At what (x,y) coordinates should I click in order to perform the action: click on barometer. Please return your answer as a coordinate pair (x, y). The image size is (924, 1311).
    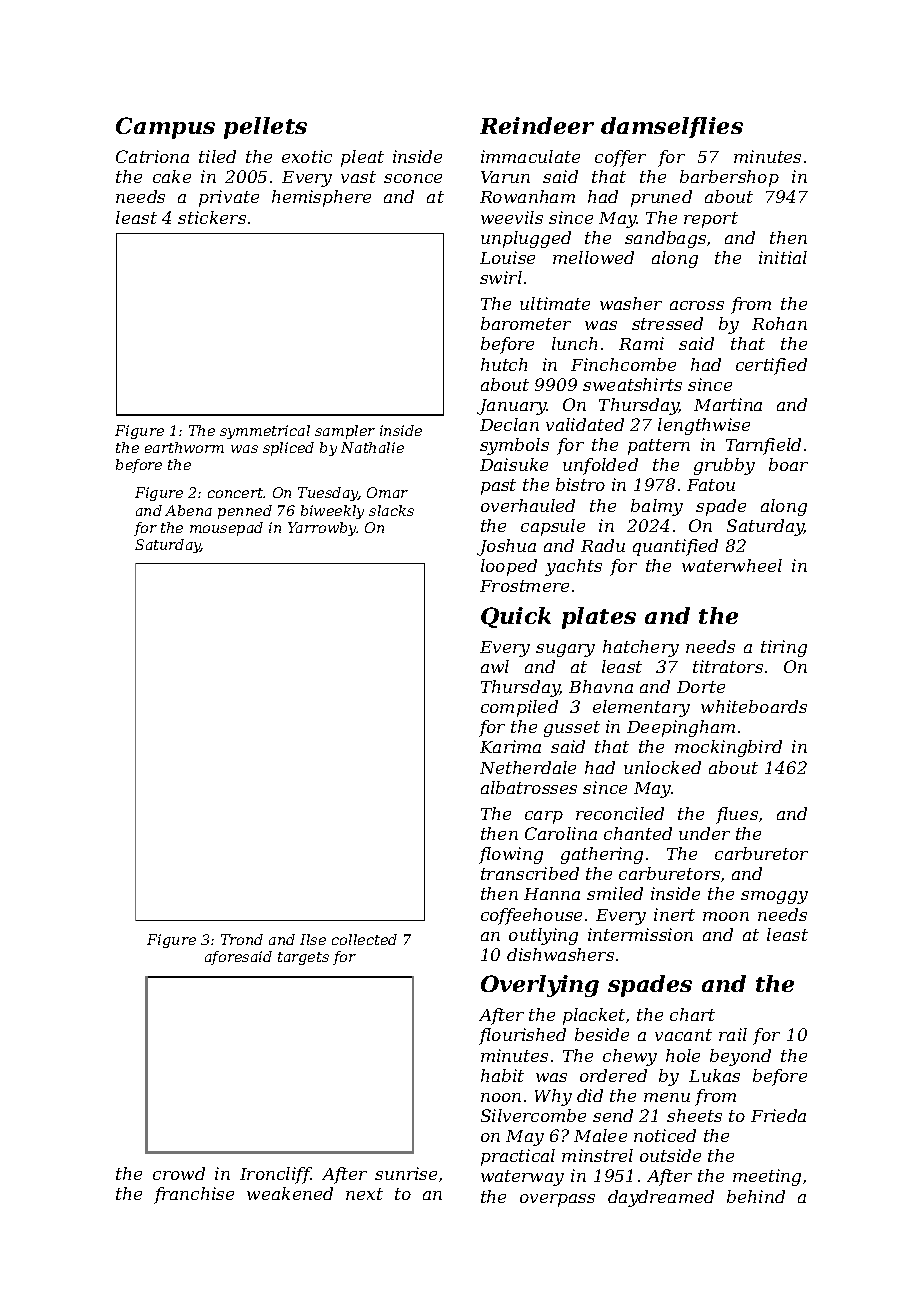
    Looking at the image, I should click on (526, 323).
